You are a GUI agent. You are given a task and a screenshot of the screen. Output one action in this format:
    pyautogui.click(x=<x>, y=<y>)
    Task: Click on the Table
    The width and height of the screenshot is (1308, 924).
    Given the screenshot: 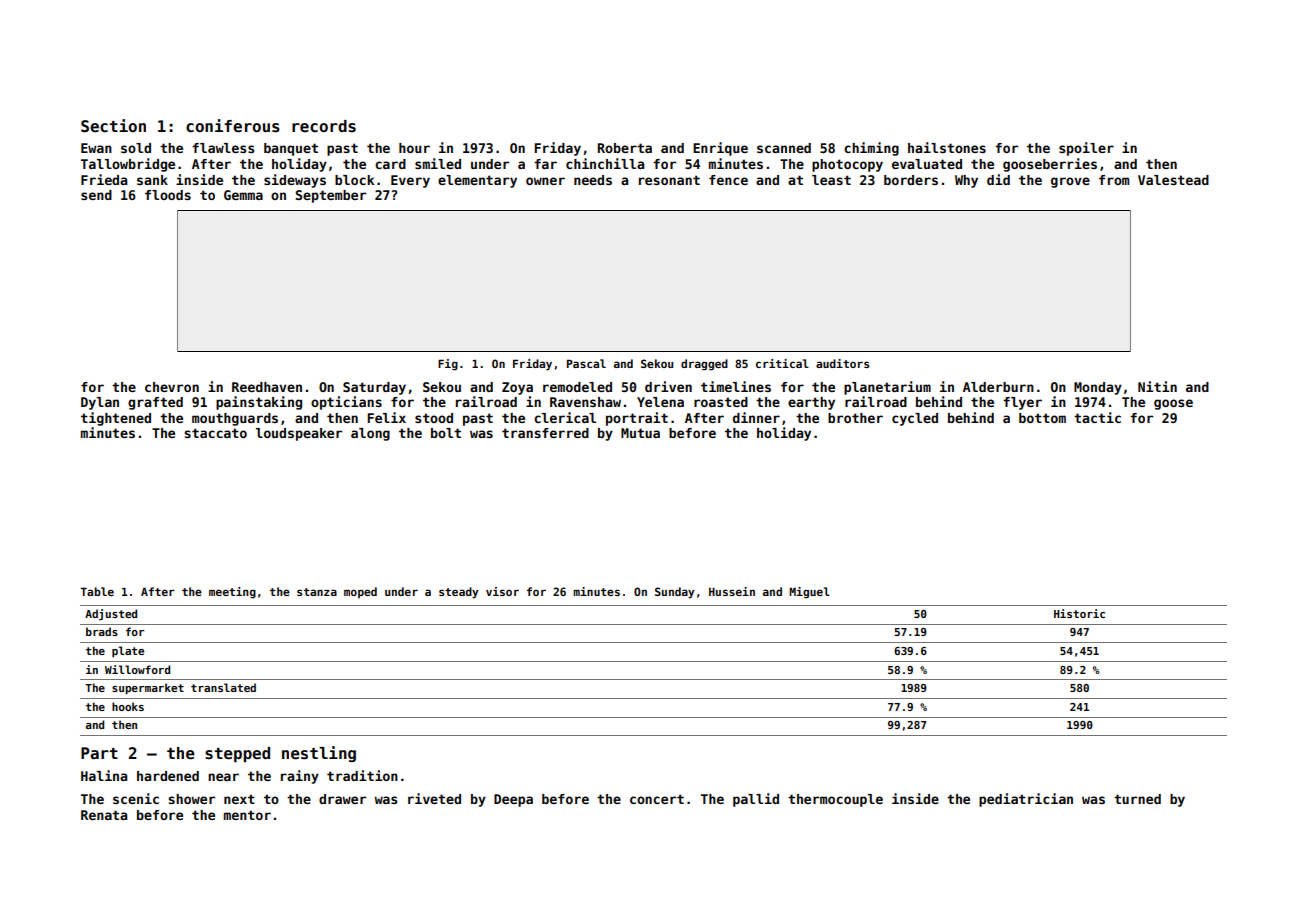 What is the action you would take?
    pyautogui.click(x=97, y=591)
